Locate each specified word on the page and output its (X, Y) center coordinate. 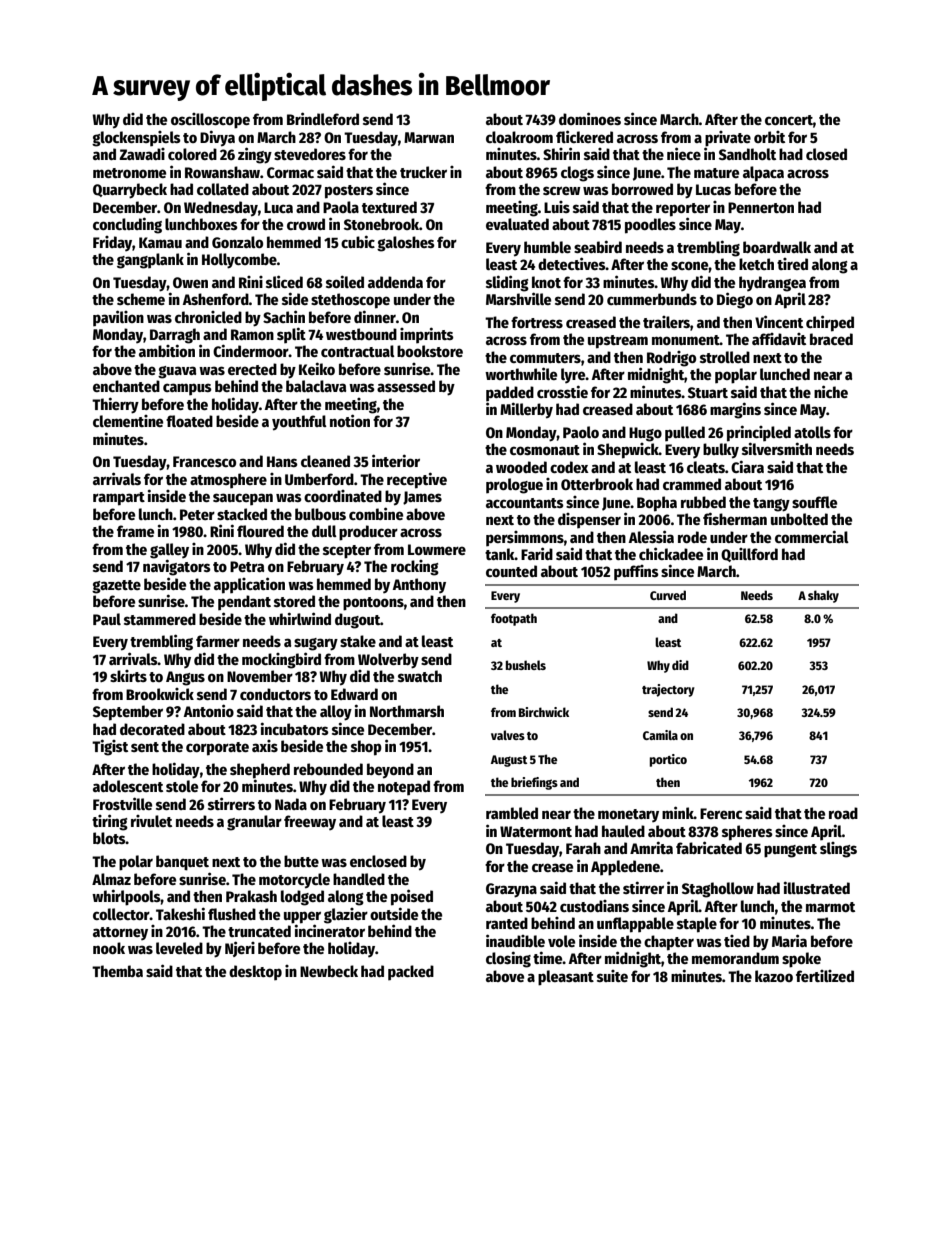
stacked (242, 514)
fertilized (825, 976)
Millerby (526, 410)
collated (223, 189)
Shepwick (628, 451)
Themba (117, 971)
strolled (725, 357)
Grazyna (511, 890)
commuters (545, 358)
